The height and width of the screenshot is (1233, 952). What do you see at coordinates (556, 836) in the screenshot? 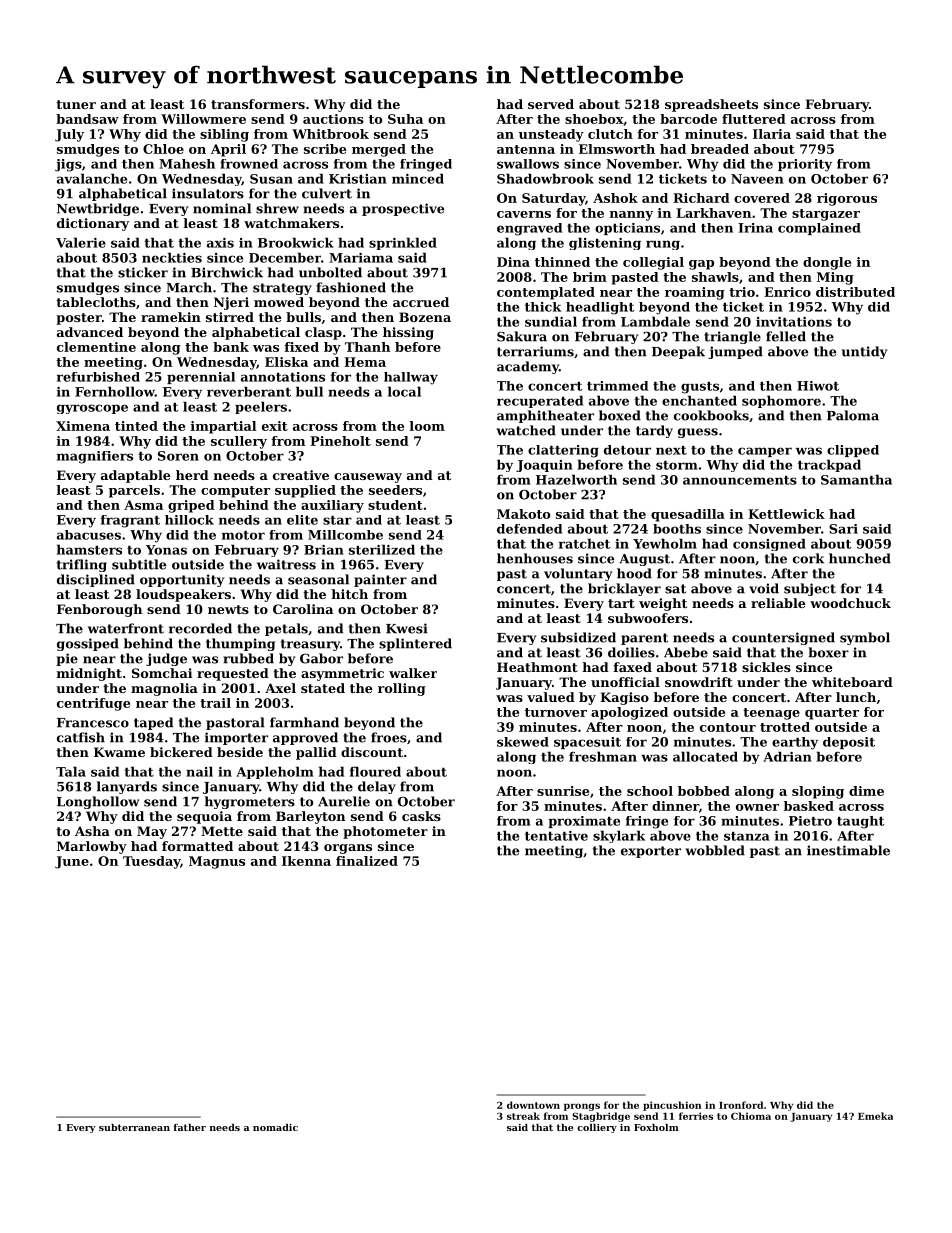
I see `tentative` at bounding box center [556, 836].
